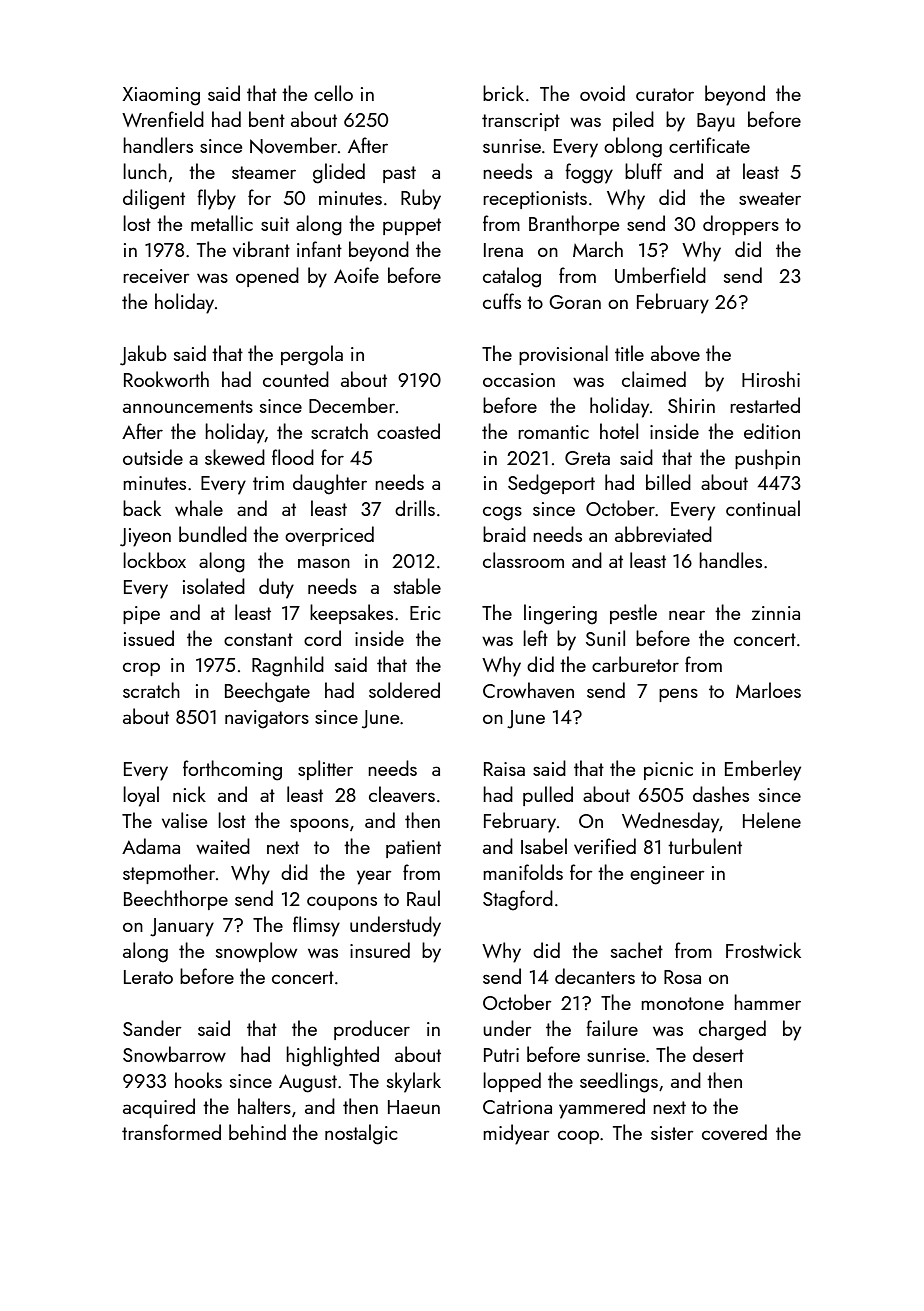 This screenshot has height=1311, width=924. Describe the element at coordinates (149, 638) in the screenshot. I see `issued` at that location.
